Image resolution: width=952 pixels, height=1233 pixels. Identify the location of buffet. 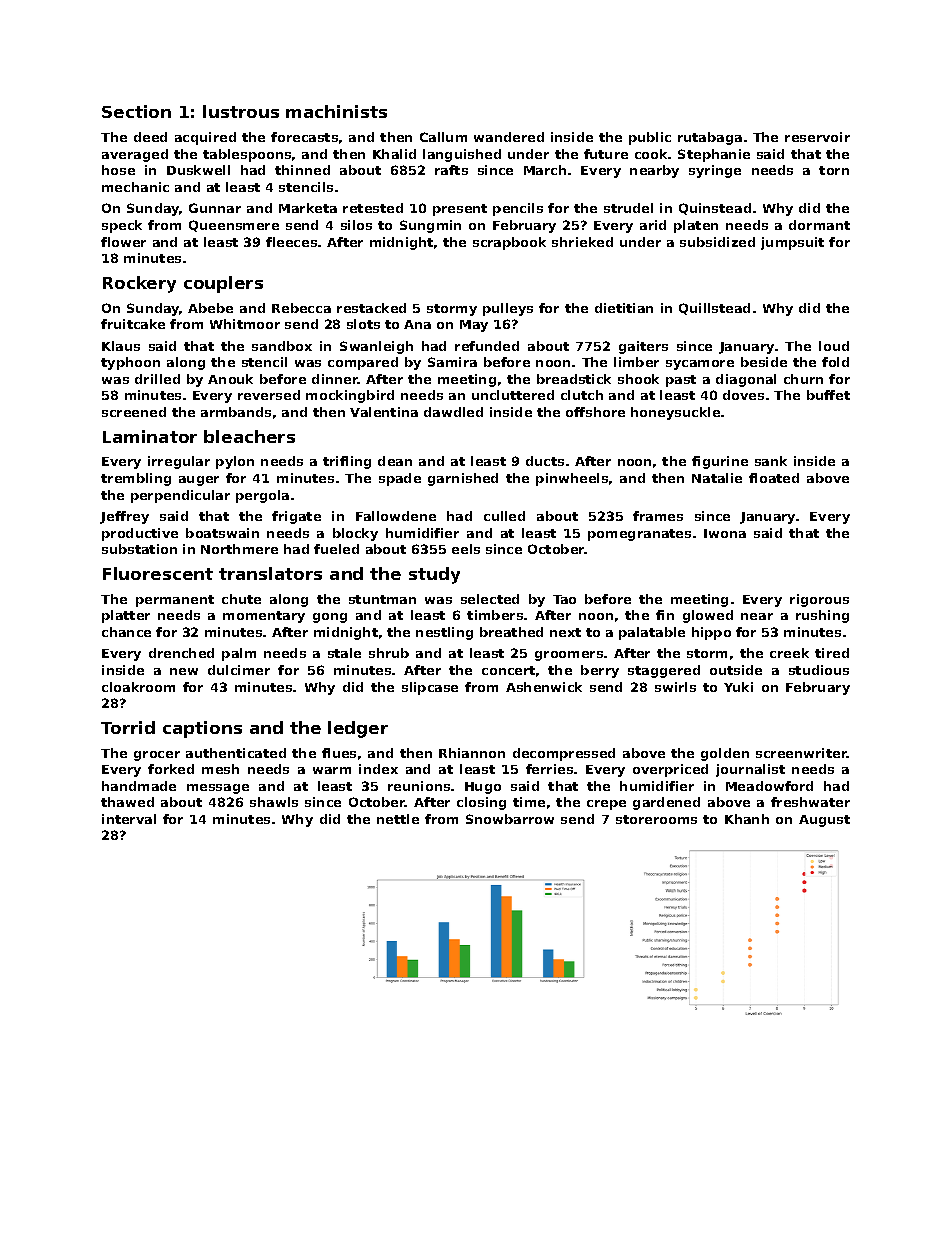
(828, 395).
